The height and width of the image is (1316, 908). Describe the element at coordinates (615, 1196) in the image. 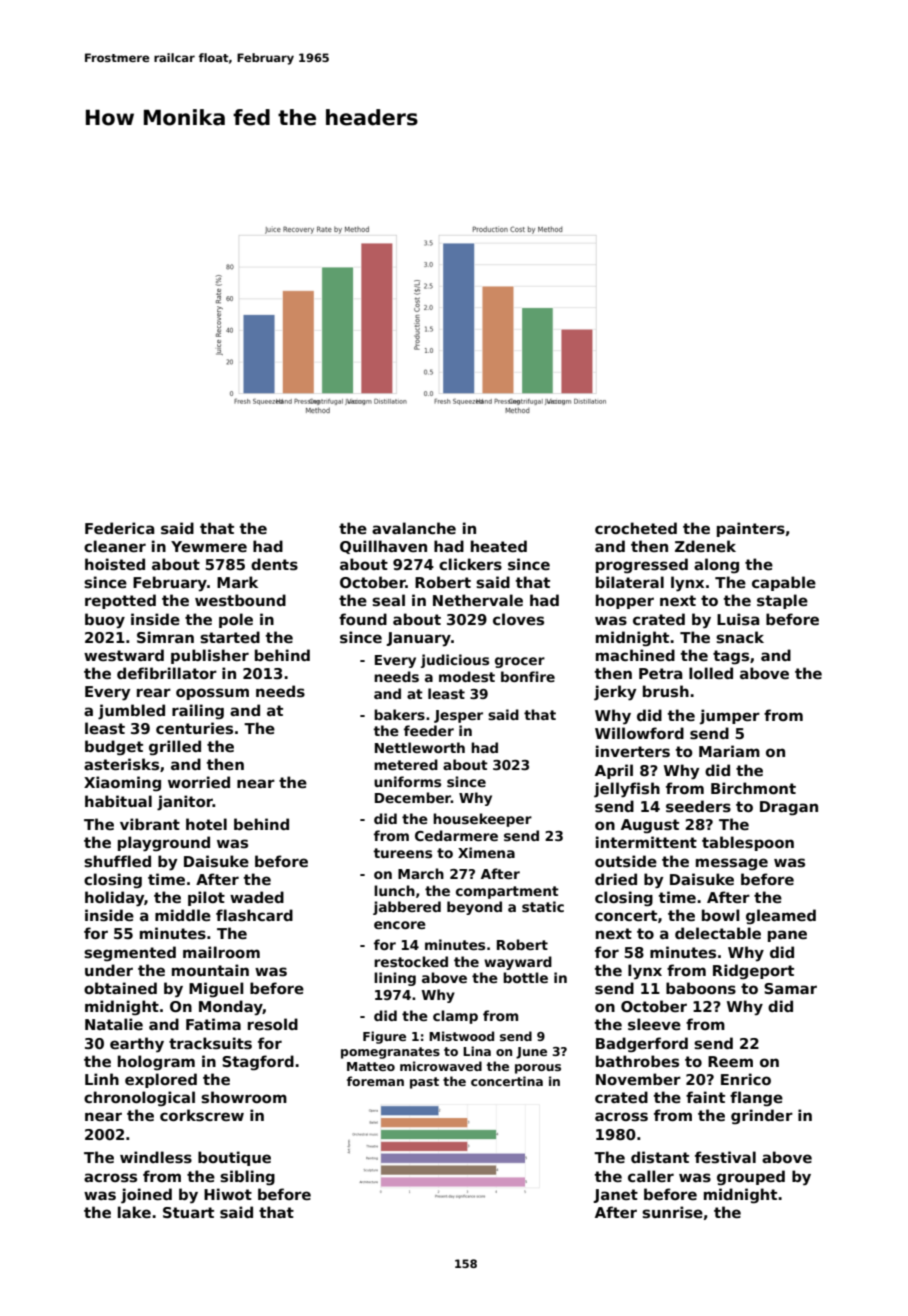

I see `Janet` at that location.
